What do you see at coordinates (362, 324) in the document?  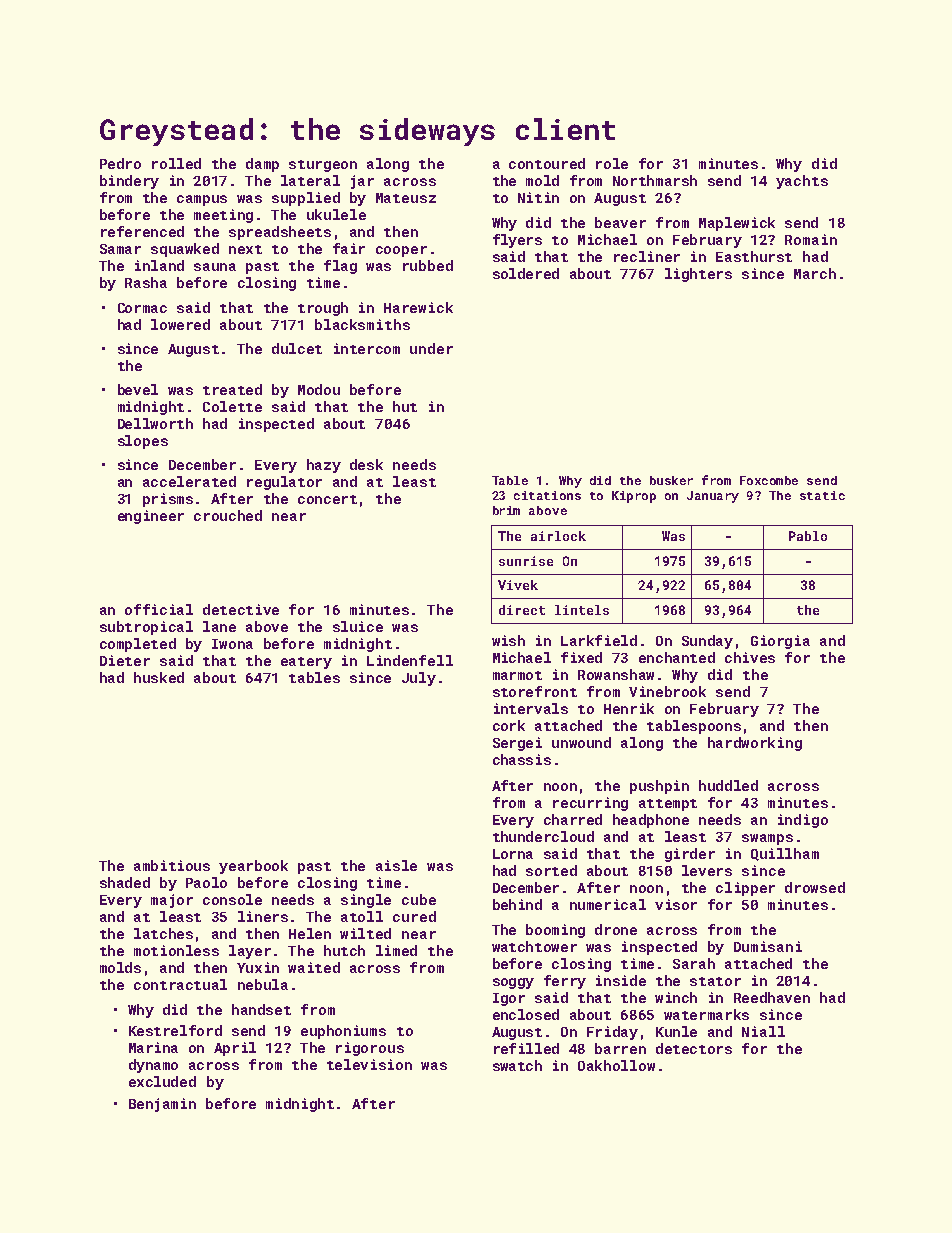 I see `blacksmiths` at bounding box center [362, 324].
